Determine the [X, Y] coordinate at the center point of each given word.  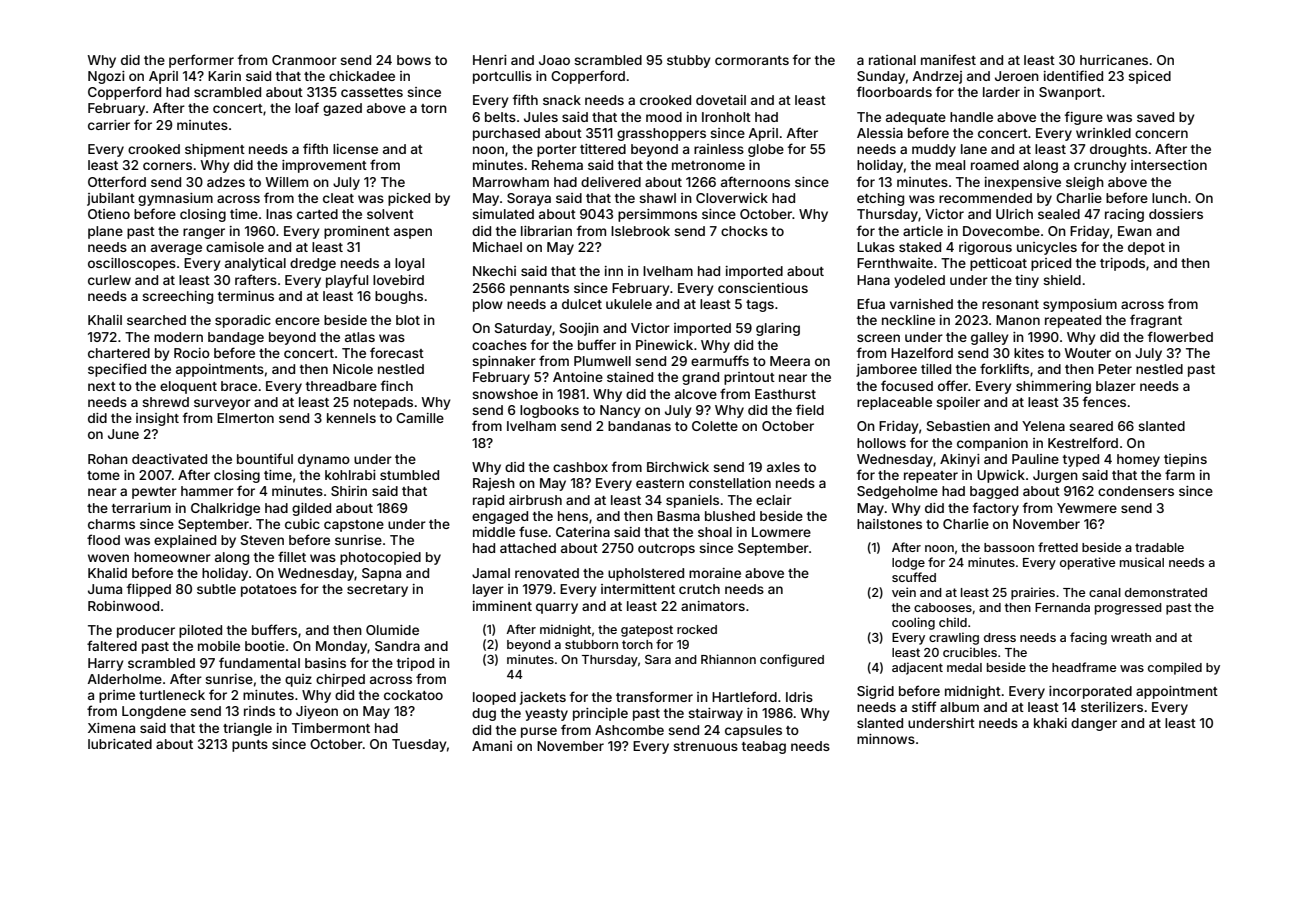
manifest [948, 59]
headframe [1084, 667]
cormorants [752, 60]
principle [600, 714]
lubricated [120, 744]
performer [201, 61]
